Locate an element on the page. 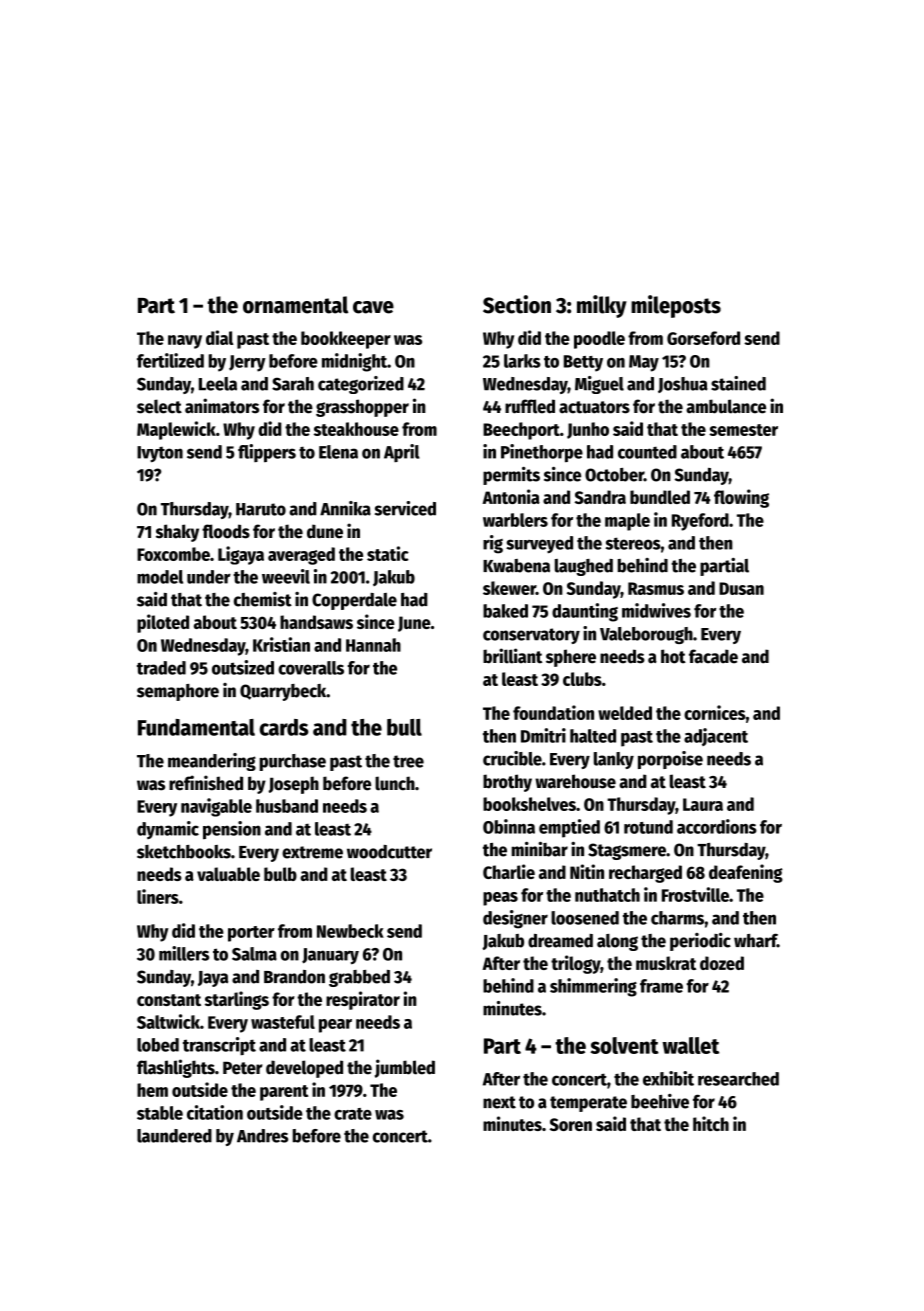 The image size is (924, 1311). Antonia is located at coordinates (511, 496).
